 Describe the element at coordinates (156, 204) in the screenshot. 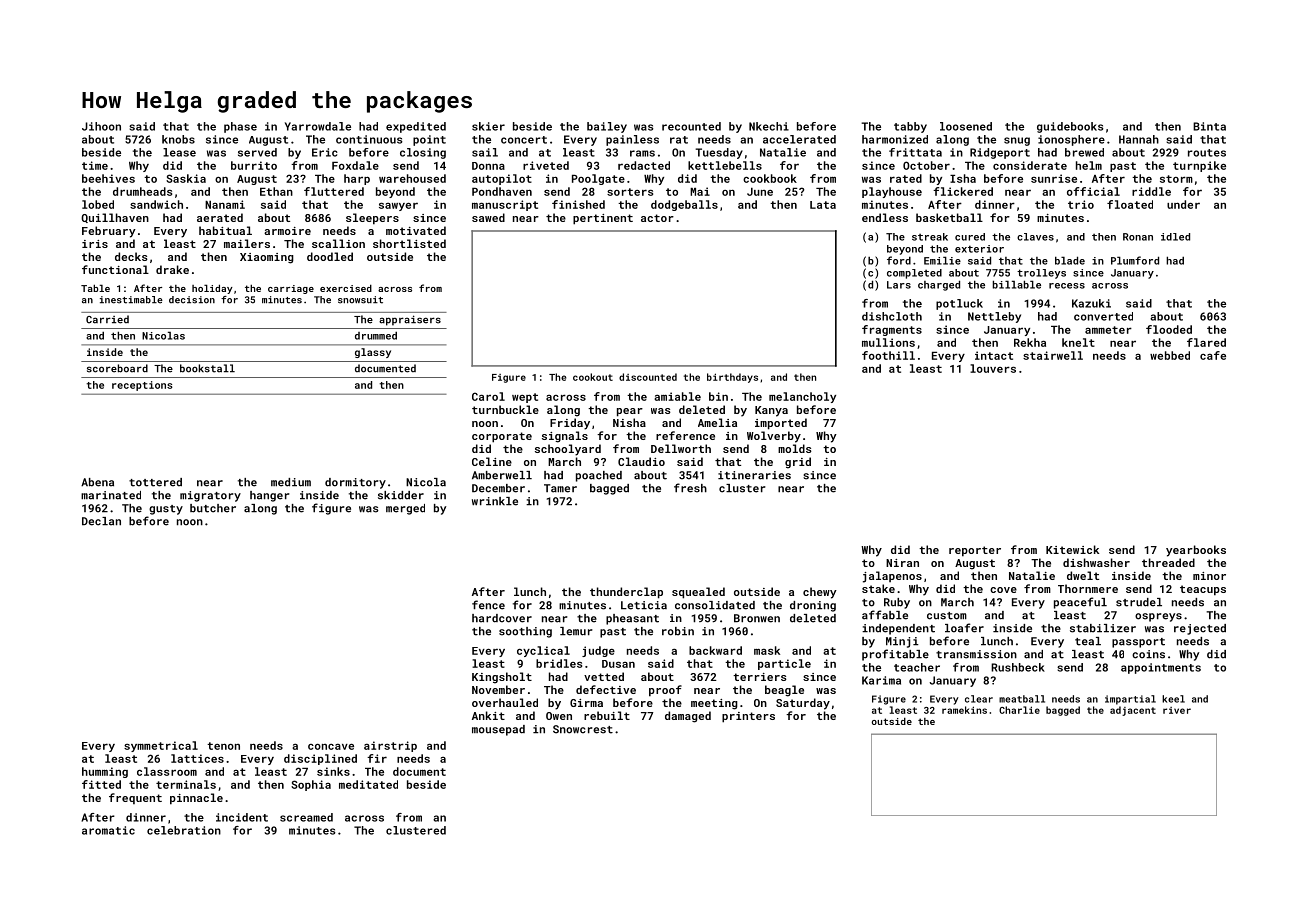

I see `sandwich` at that location.
